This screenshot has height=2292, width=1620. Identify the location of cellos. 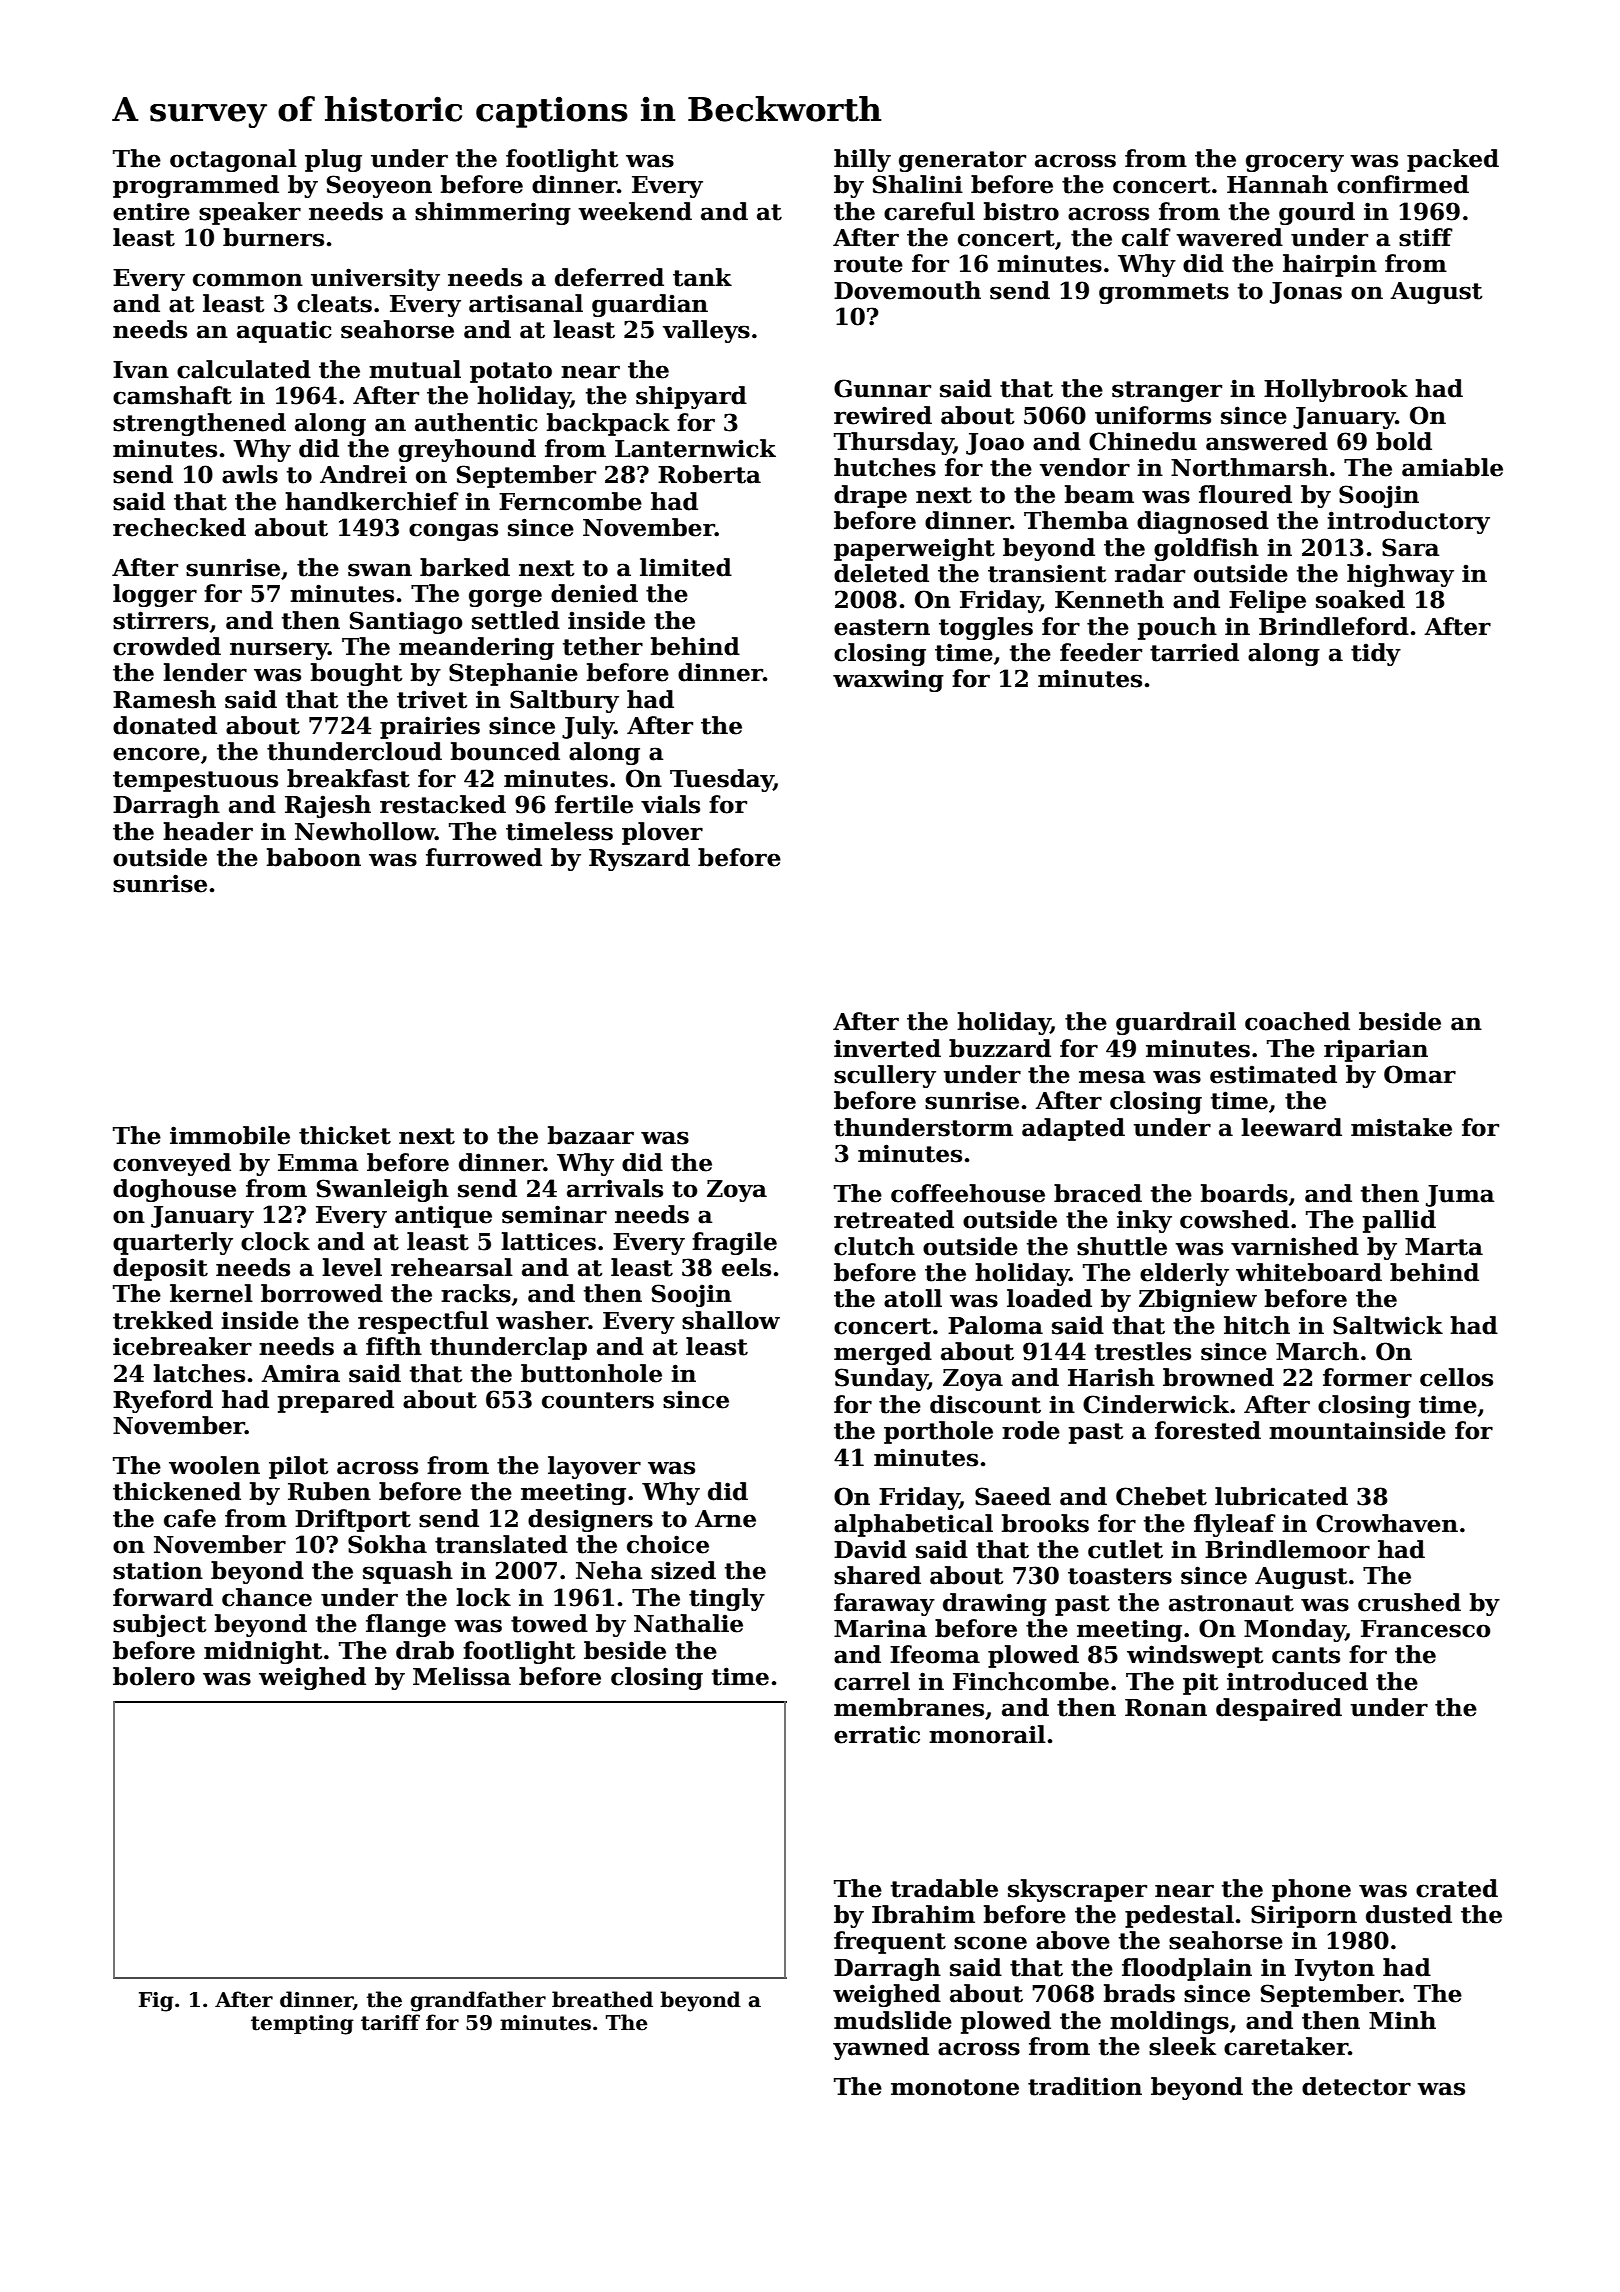
(1456, 1377).
